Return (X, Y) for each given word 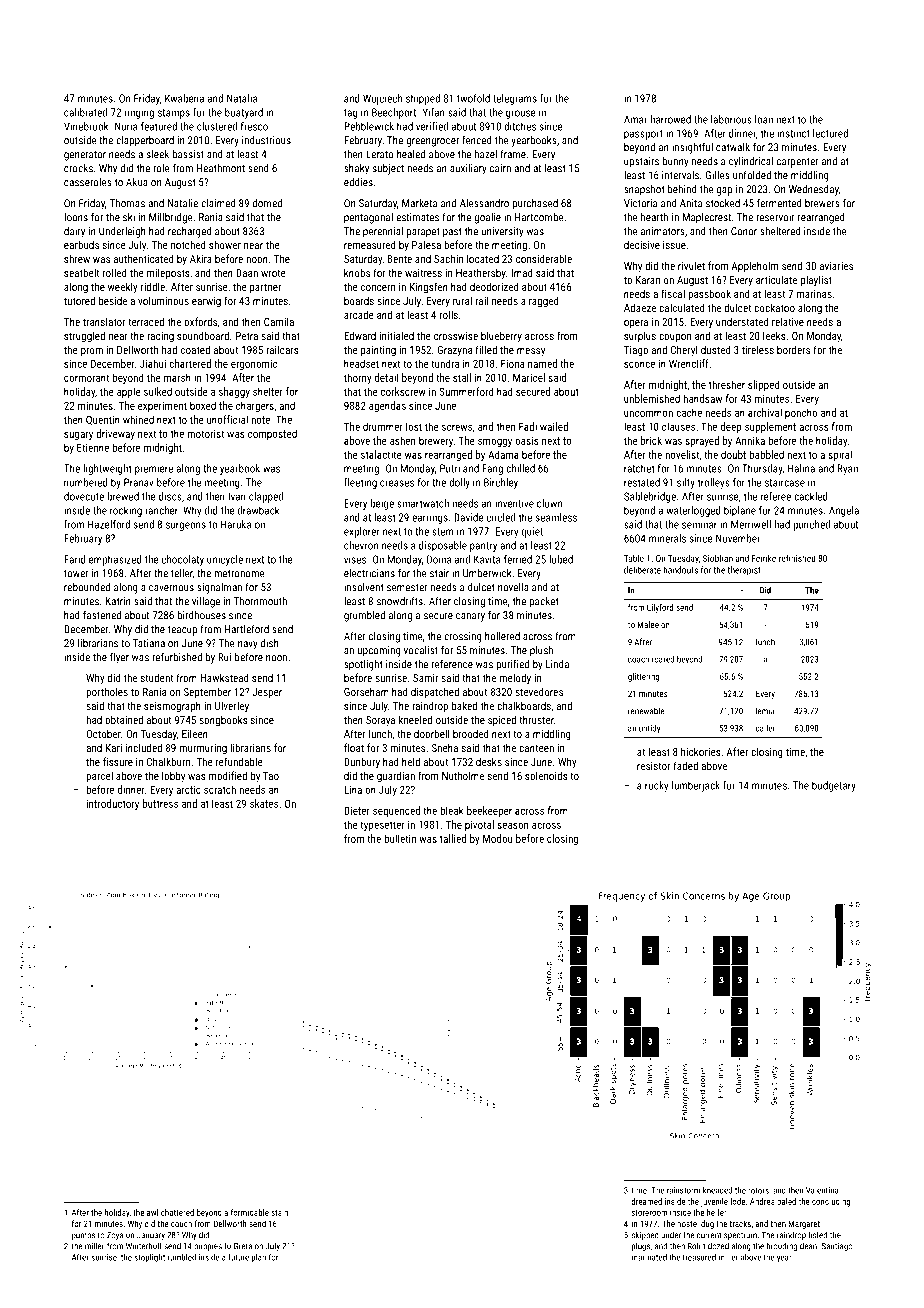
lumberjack (696, 786)
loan (764, 119)
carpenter (798, 163)
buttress (160, 803)
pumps (83, 1236)
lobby (173, 777)
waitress (423, 273)
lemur (765, 711)
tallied (453, 838)
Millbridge (171, 218)
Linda (557, 664)
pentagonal (368, 218)
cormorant (86, 378)
